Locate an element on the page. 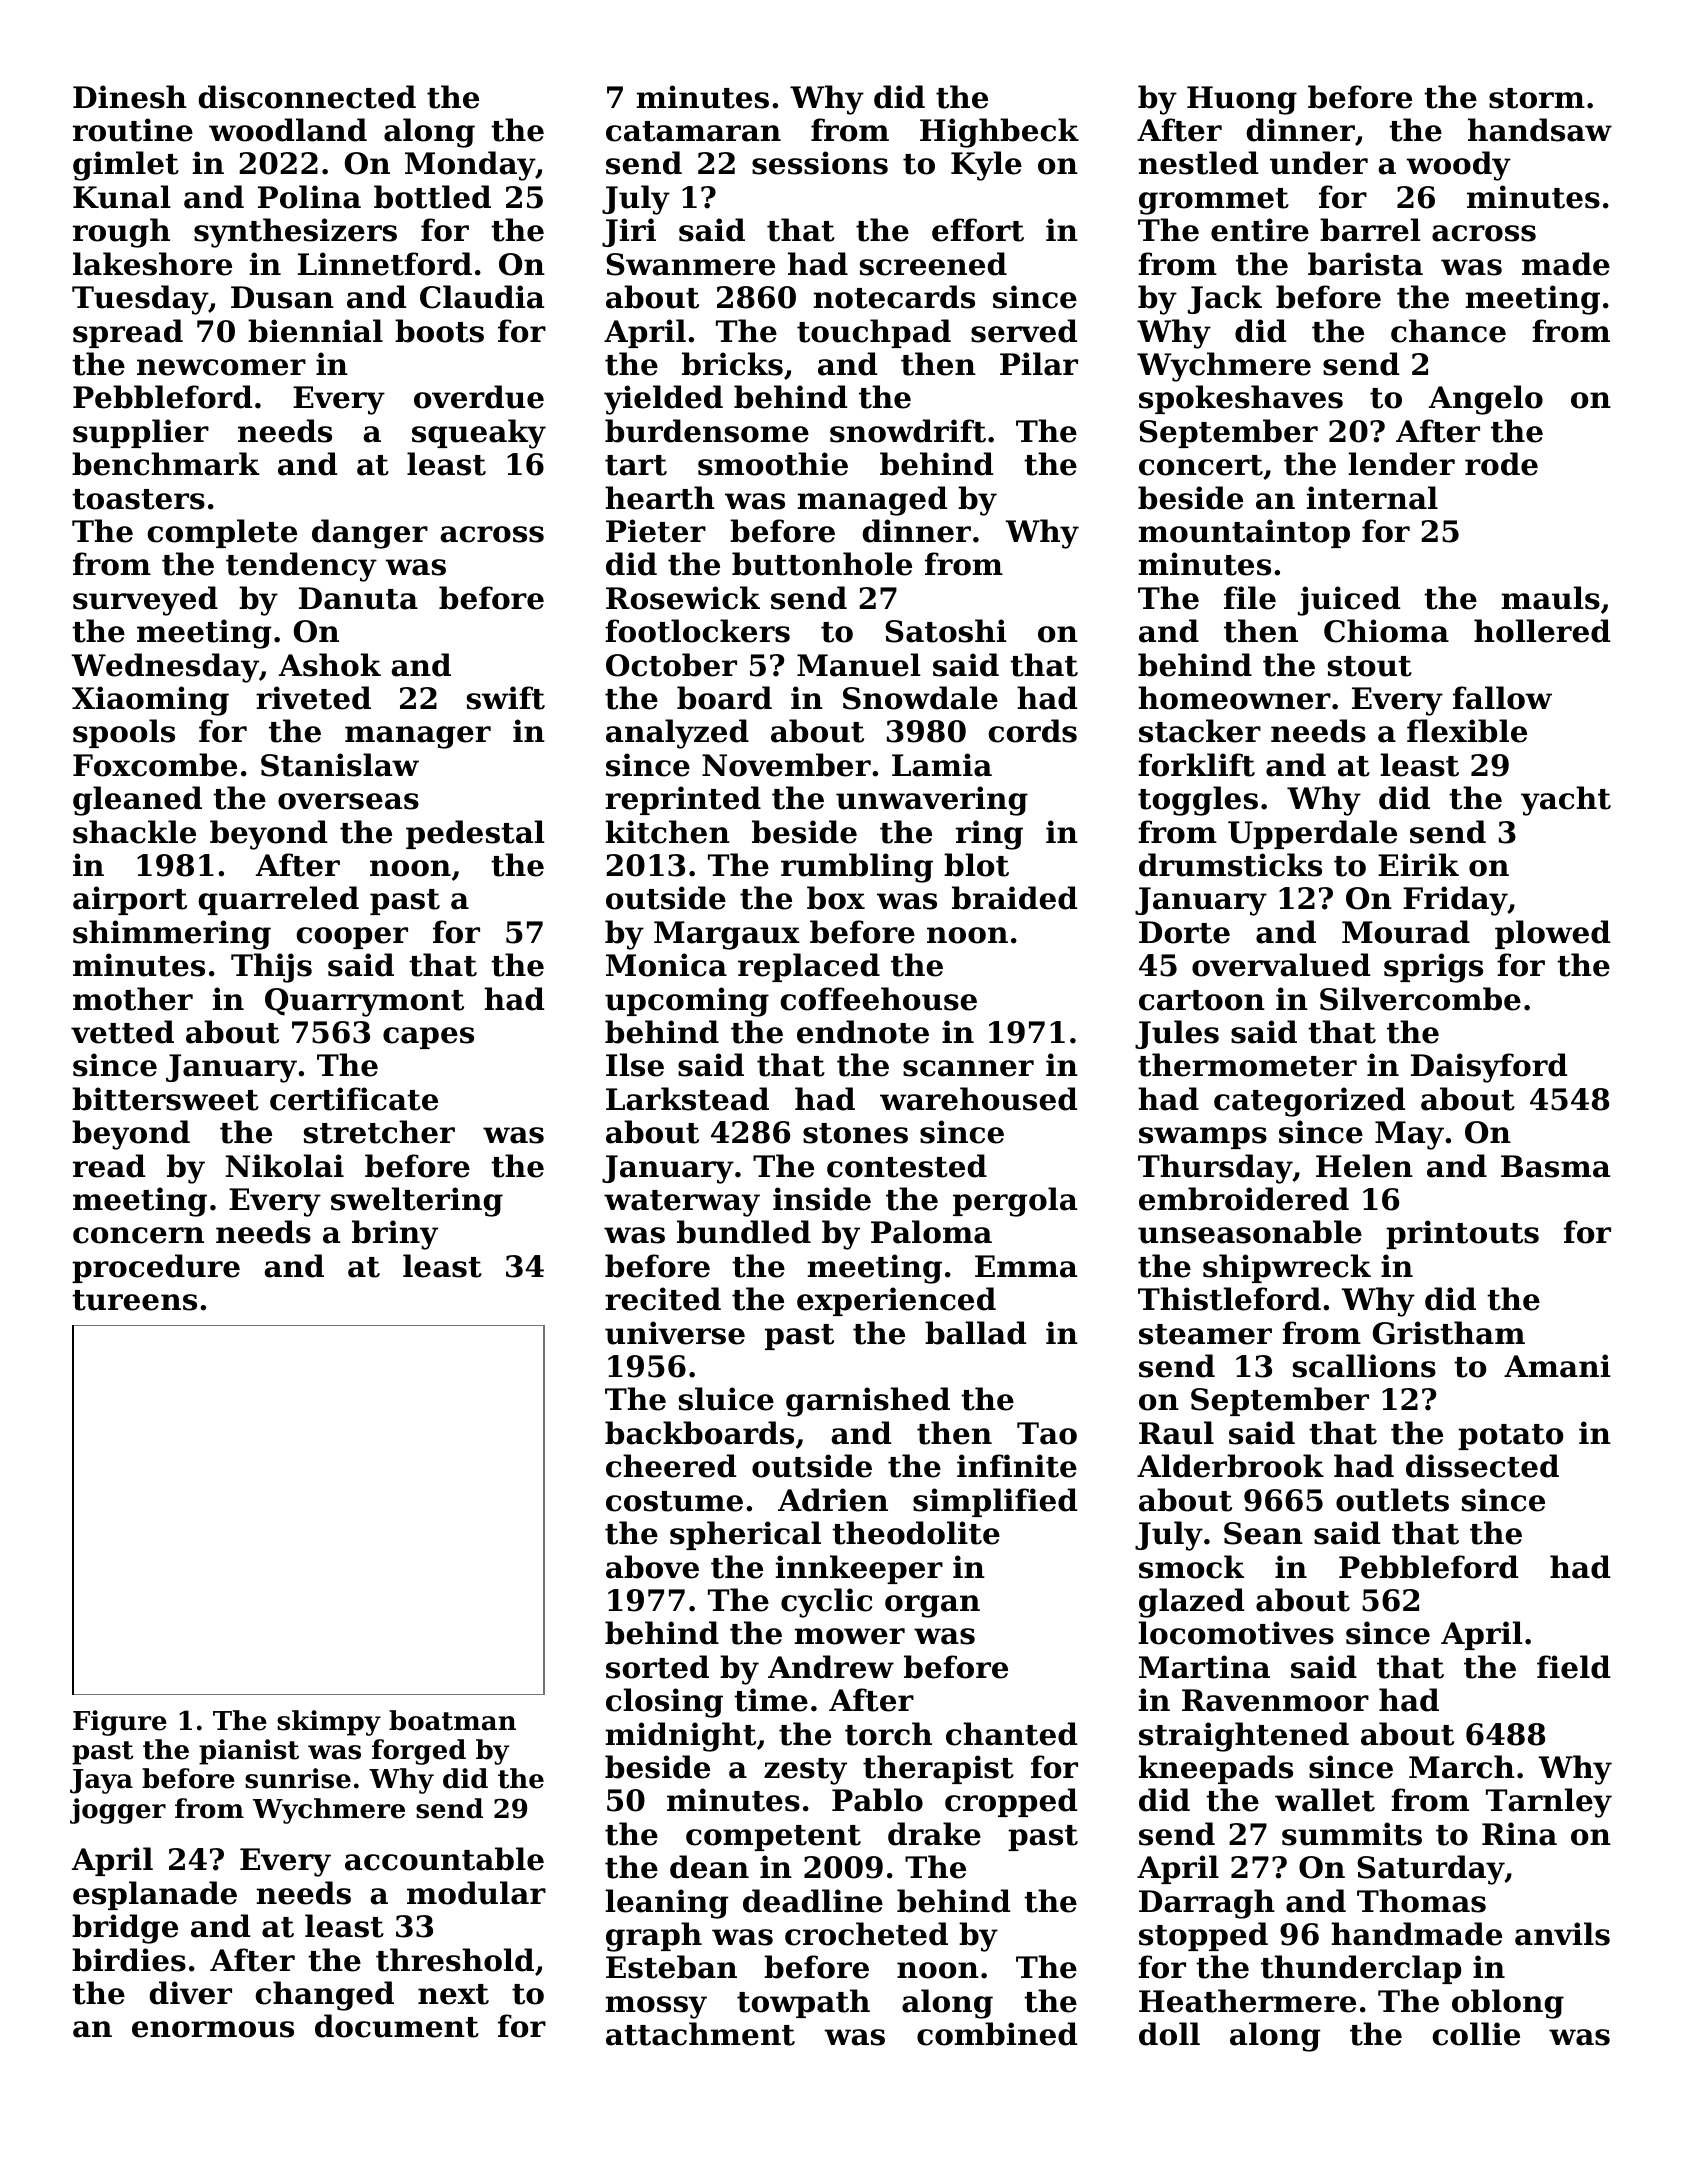 This page has height=2178, width=1683. Heathermere is located at coordinates (1247, 2001).
